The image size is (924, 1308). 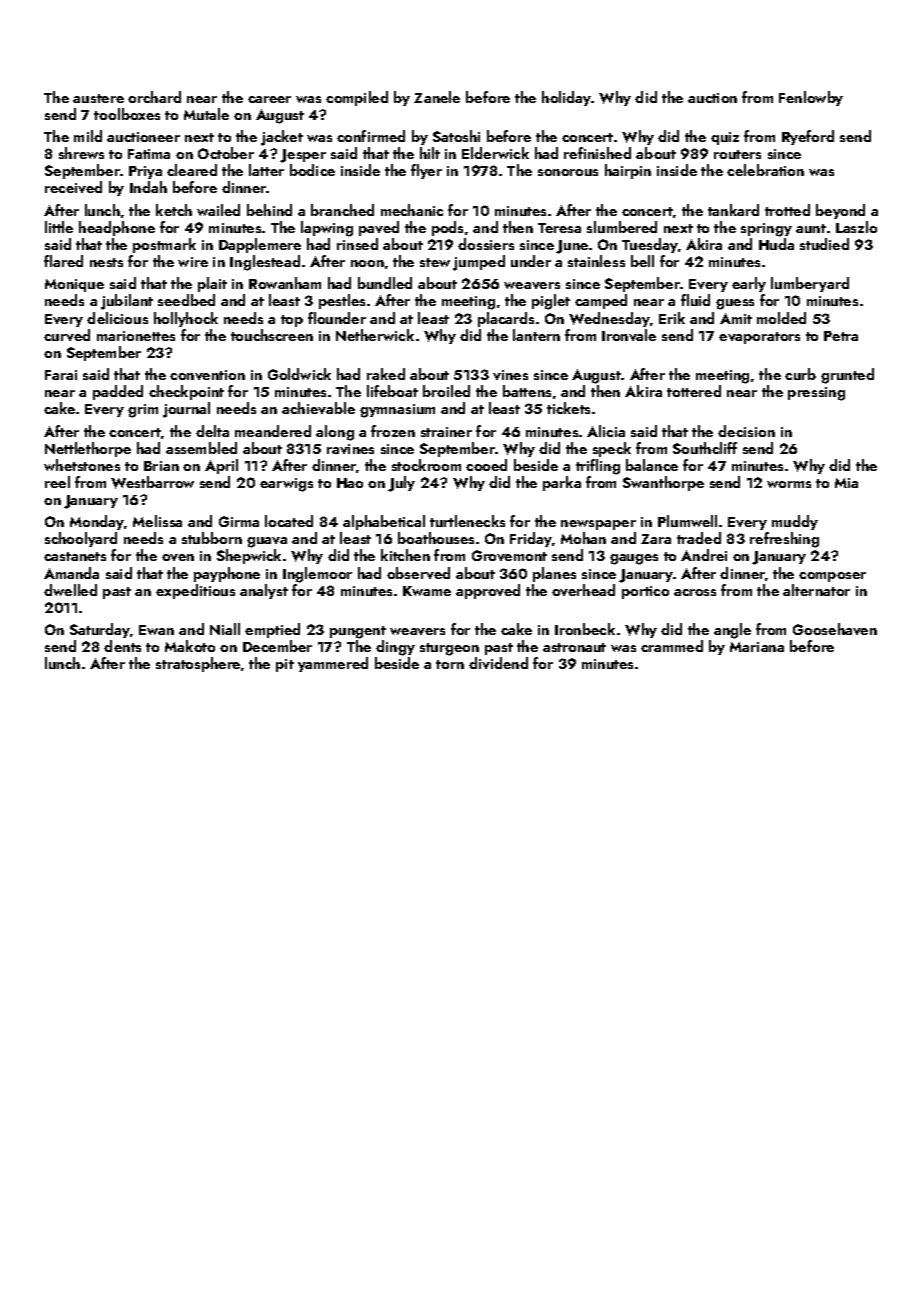 I want to click on lantern, so click(x=536, y=335).
